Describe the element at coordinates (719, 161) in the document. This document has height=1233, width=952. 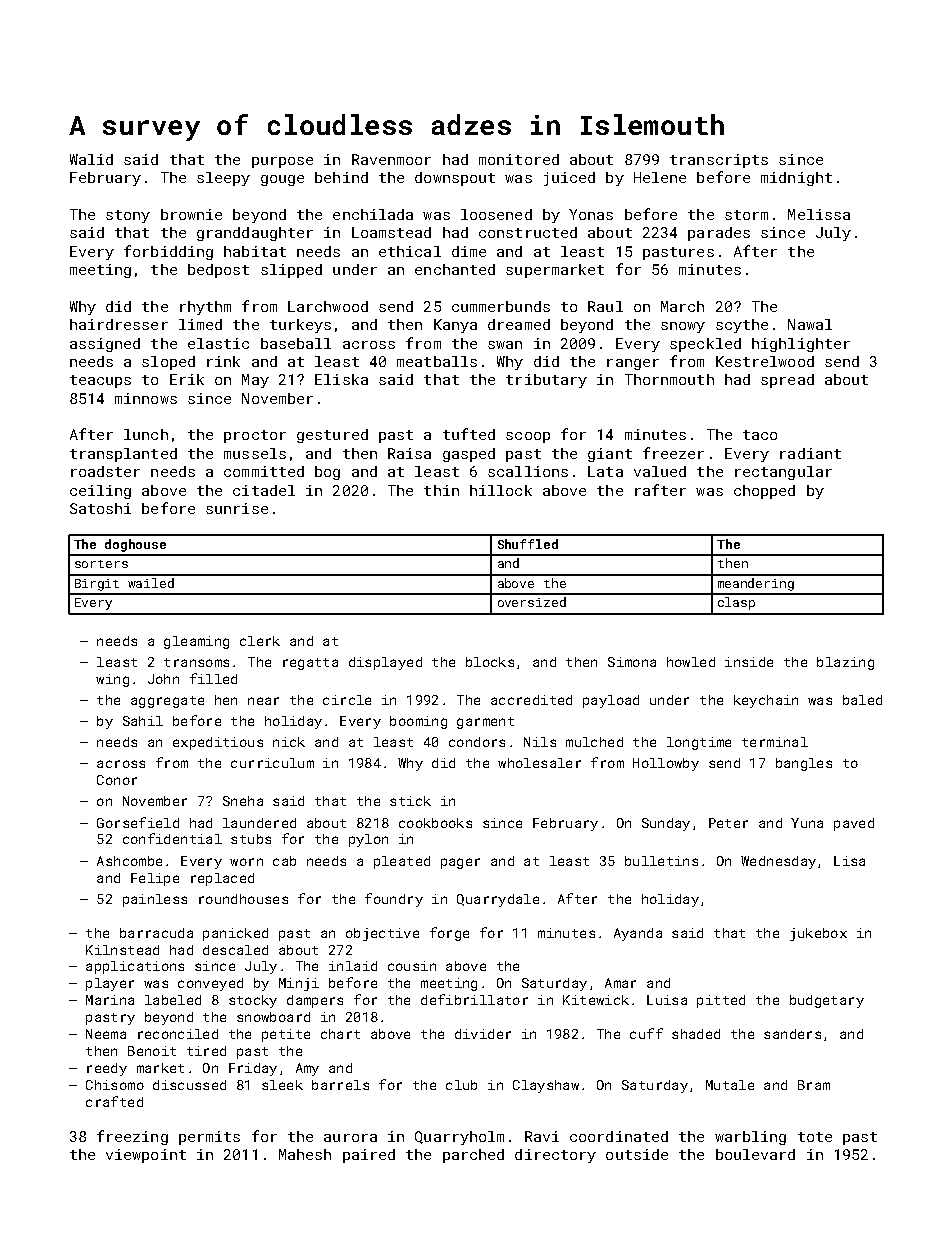
I see `transcripts` at that location.
